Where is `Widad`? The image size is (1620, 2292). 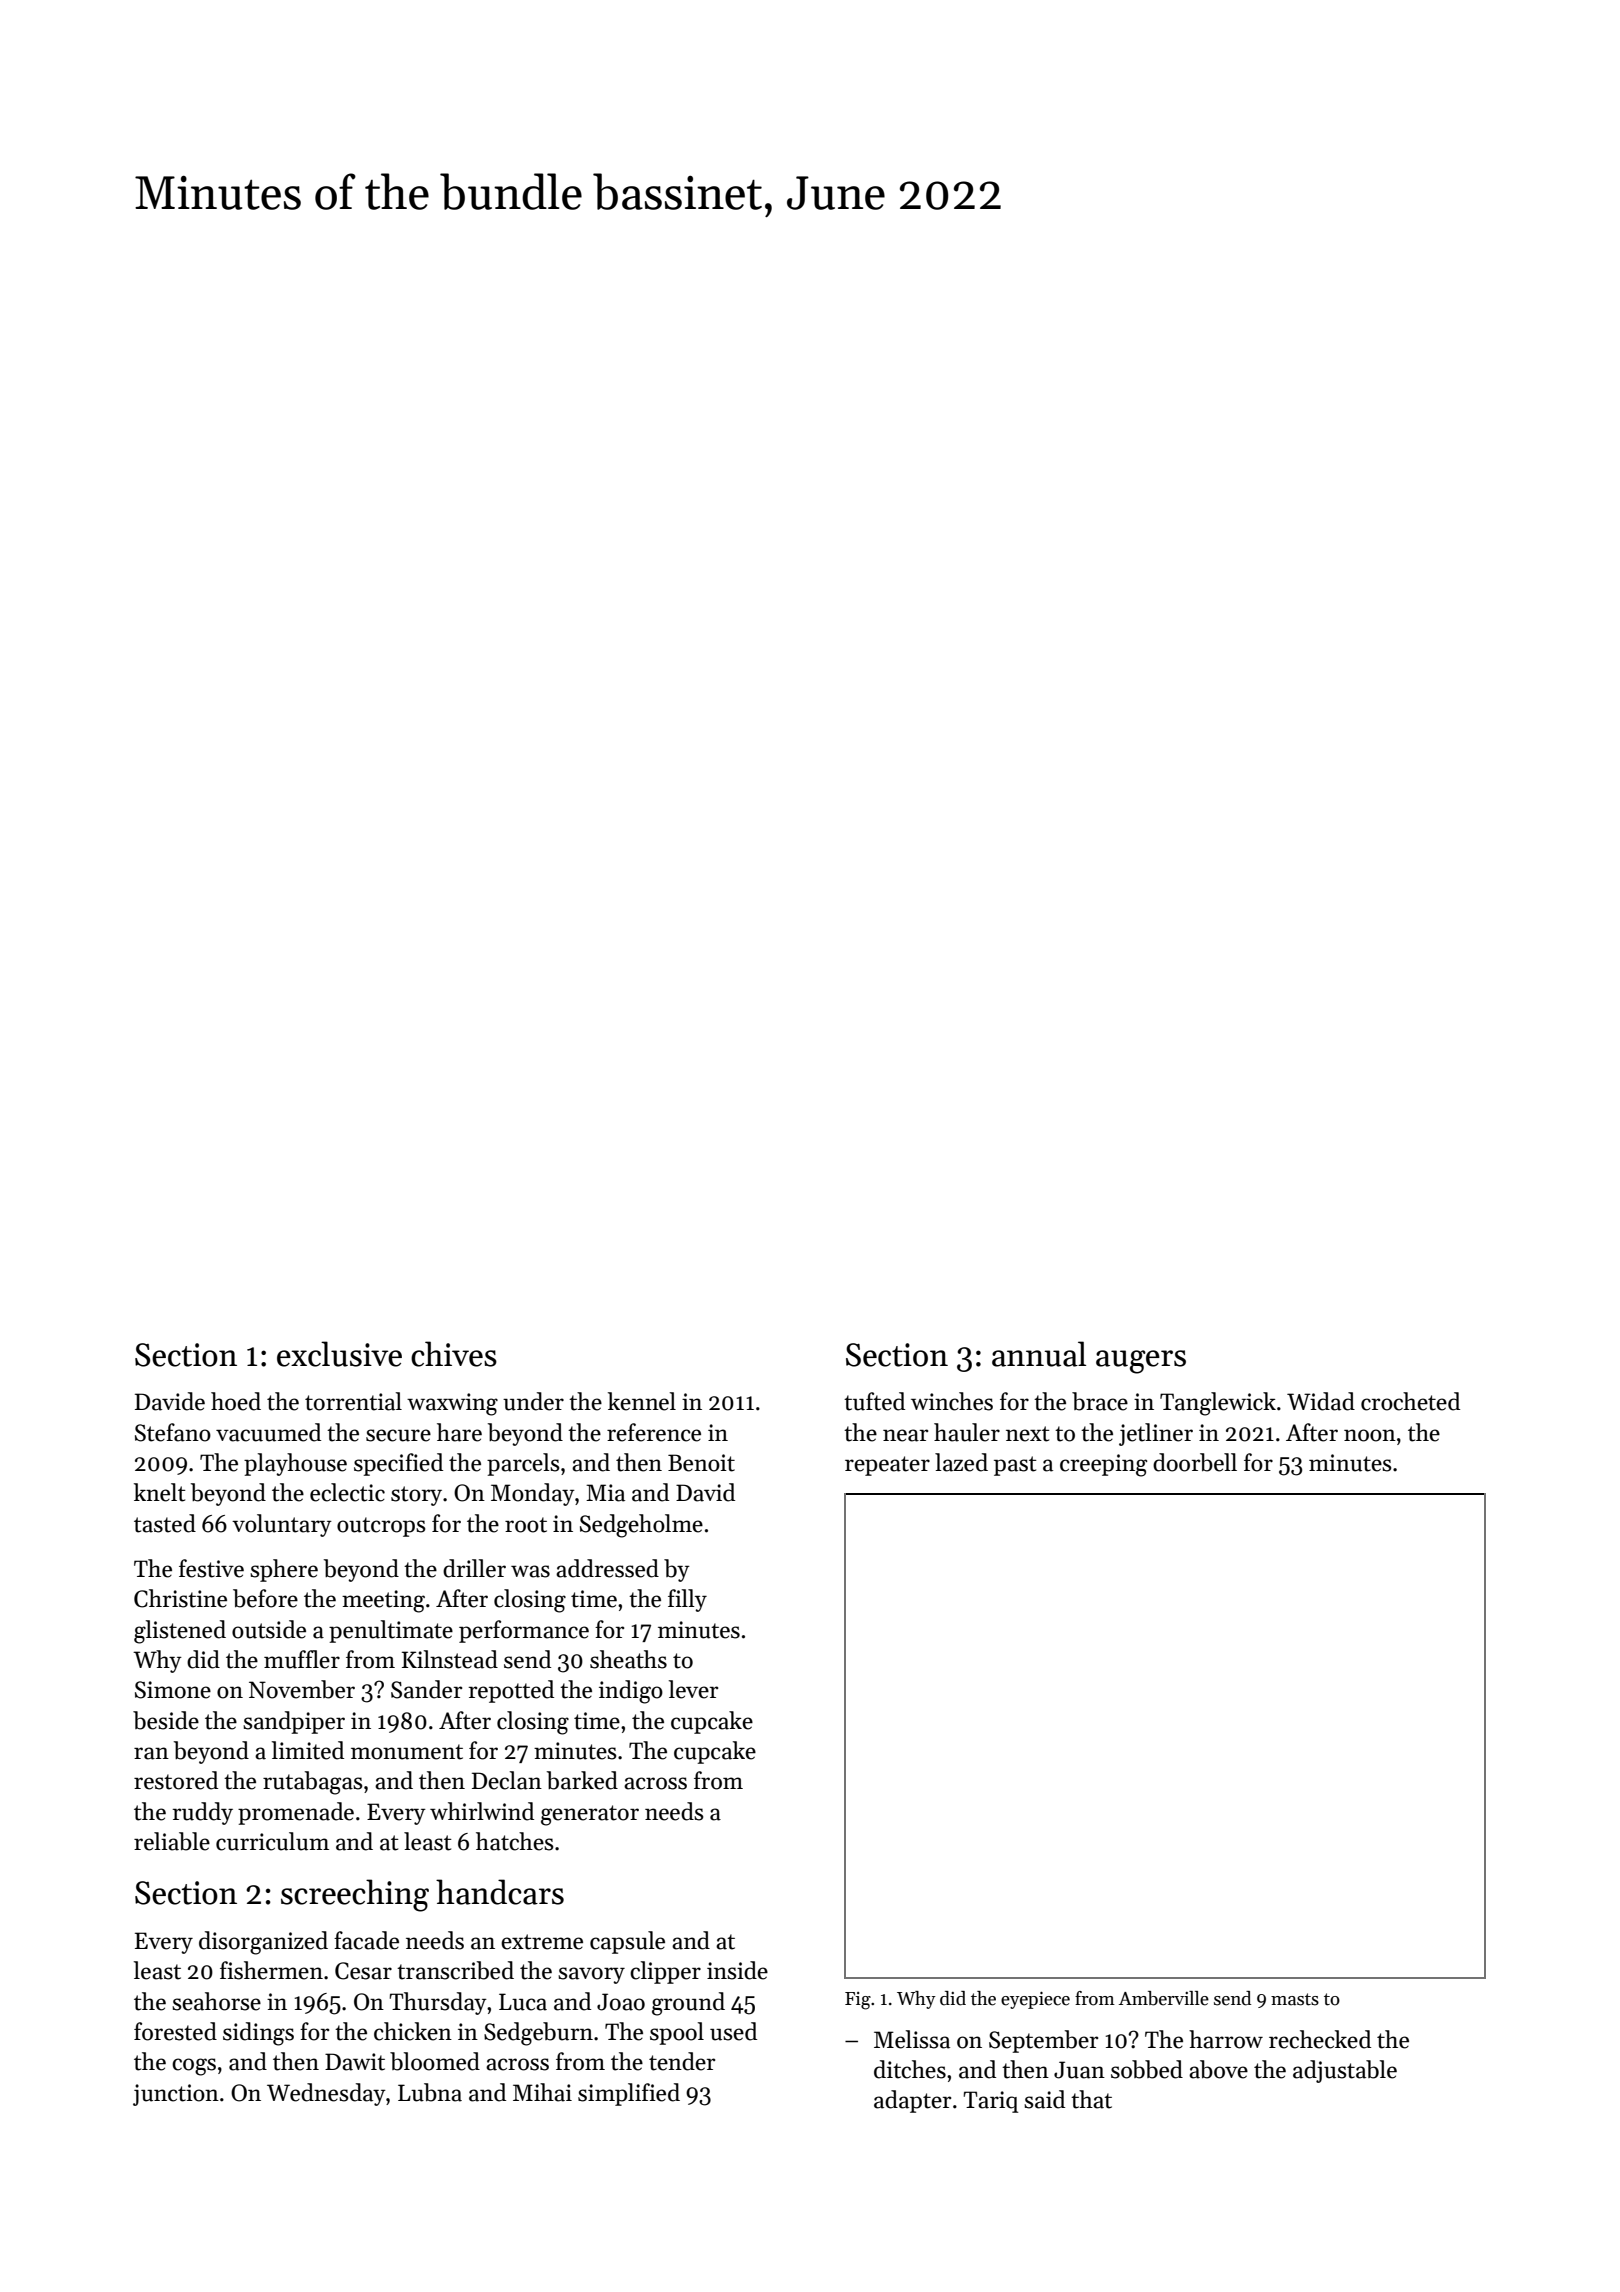
Widad is located at coordinates (1321, 1401).
